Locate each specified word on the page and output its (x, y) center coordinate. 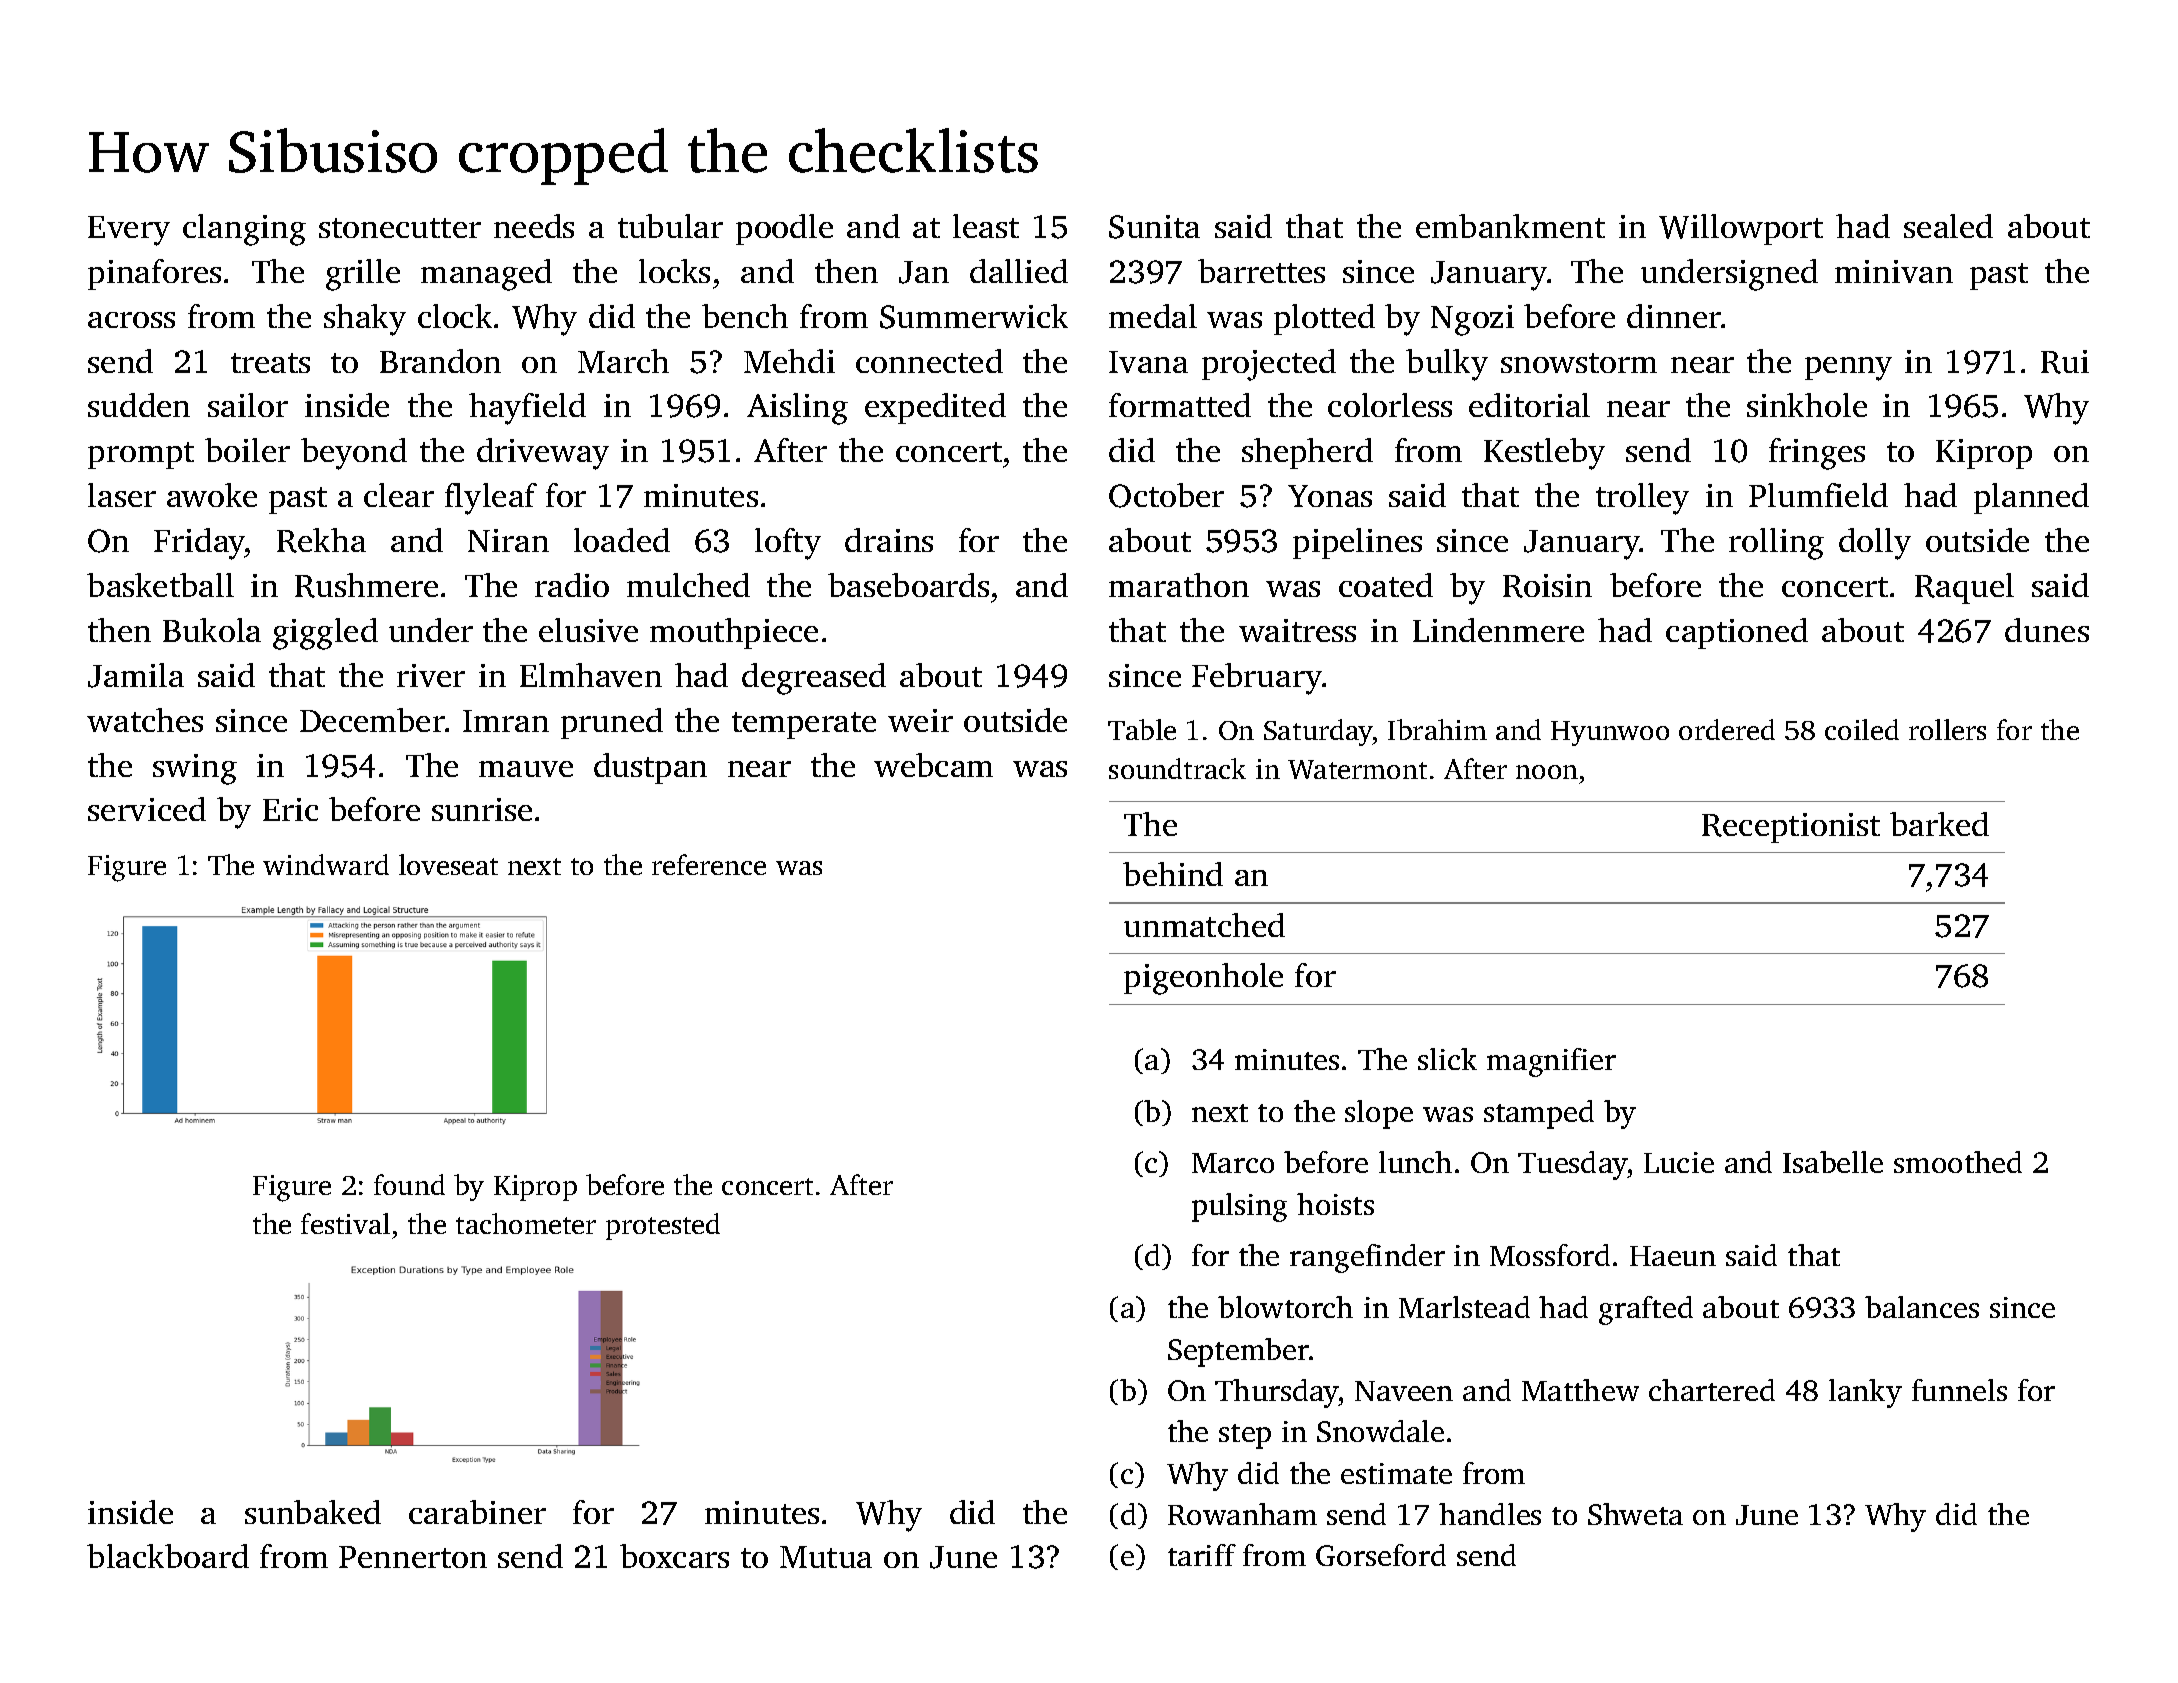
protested (663, 1226)
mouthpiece (734, 633)
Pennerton (413, 1557)
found (409, 1184)
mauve (526, 769)
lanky (1865, 1393)
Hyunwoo (1610, 733)
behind (1173, 874)
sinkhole (1807, 405)
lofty (788, 544)
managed (486, 275)
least (986, 226)
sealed (1948, 226)
